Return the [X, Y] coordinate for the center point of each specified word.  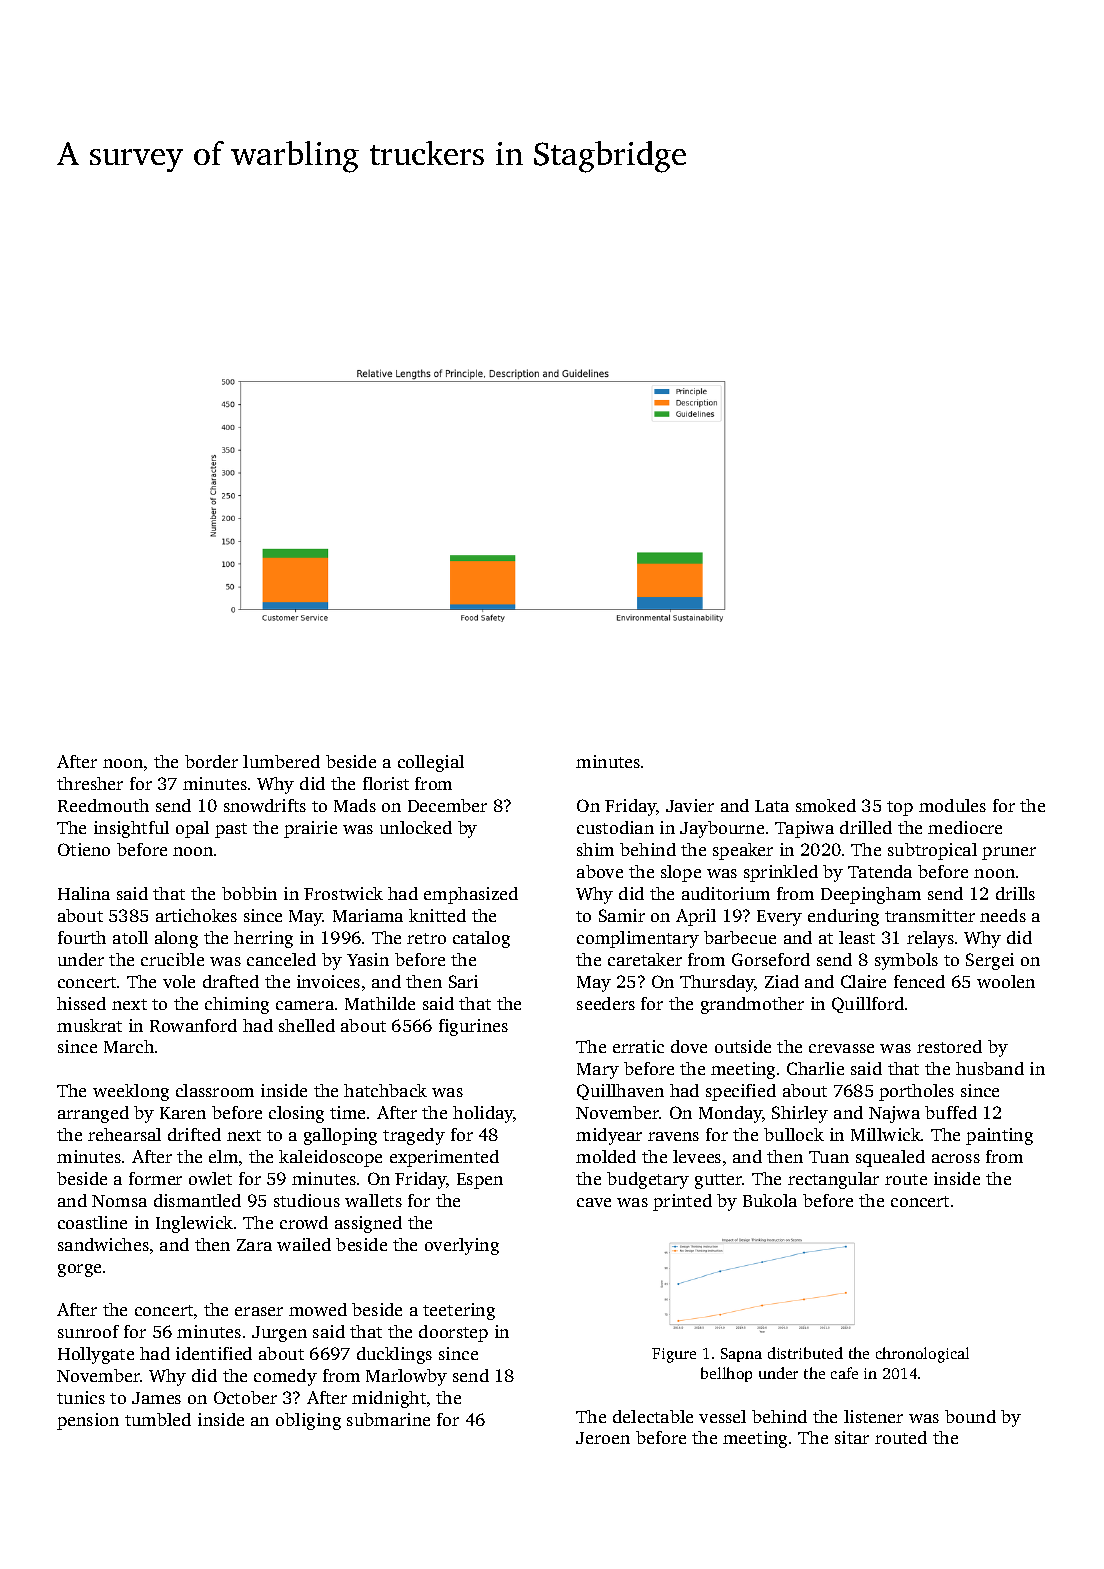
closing [296, 1114]
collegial [431, 763]
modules [952, 805]
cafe [844, 1373]
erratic [638, 1046]
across [956, 1158]
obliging [308, 1421]
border [211, 761]
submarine [388, 1419]
